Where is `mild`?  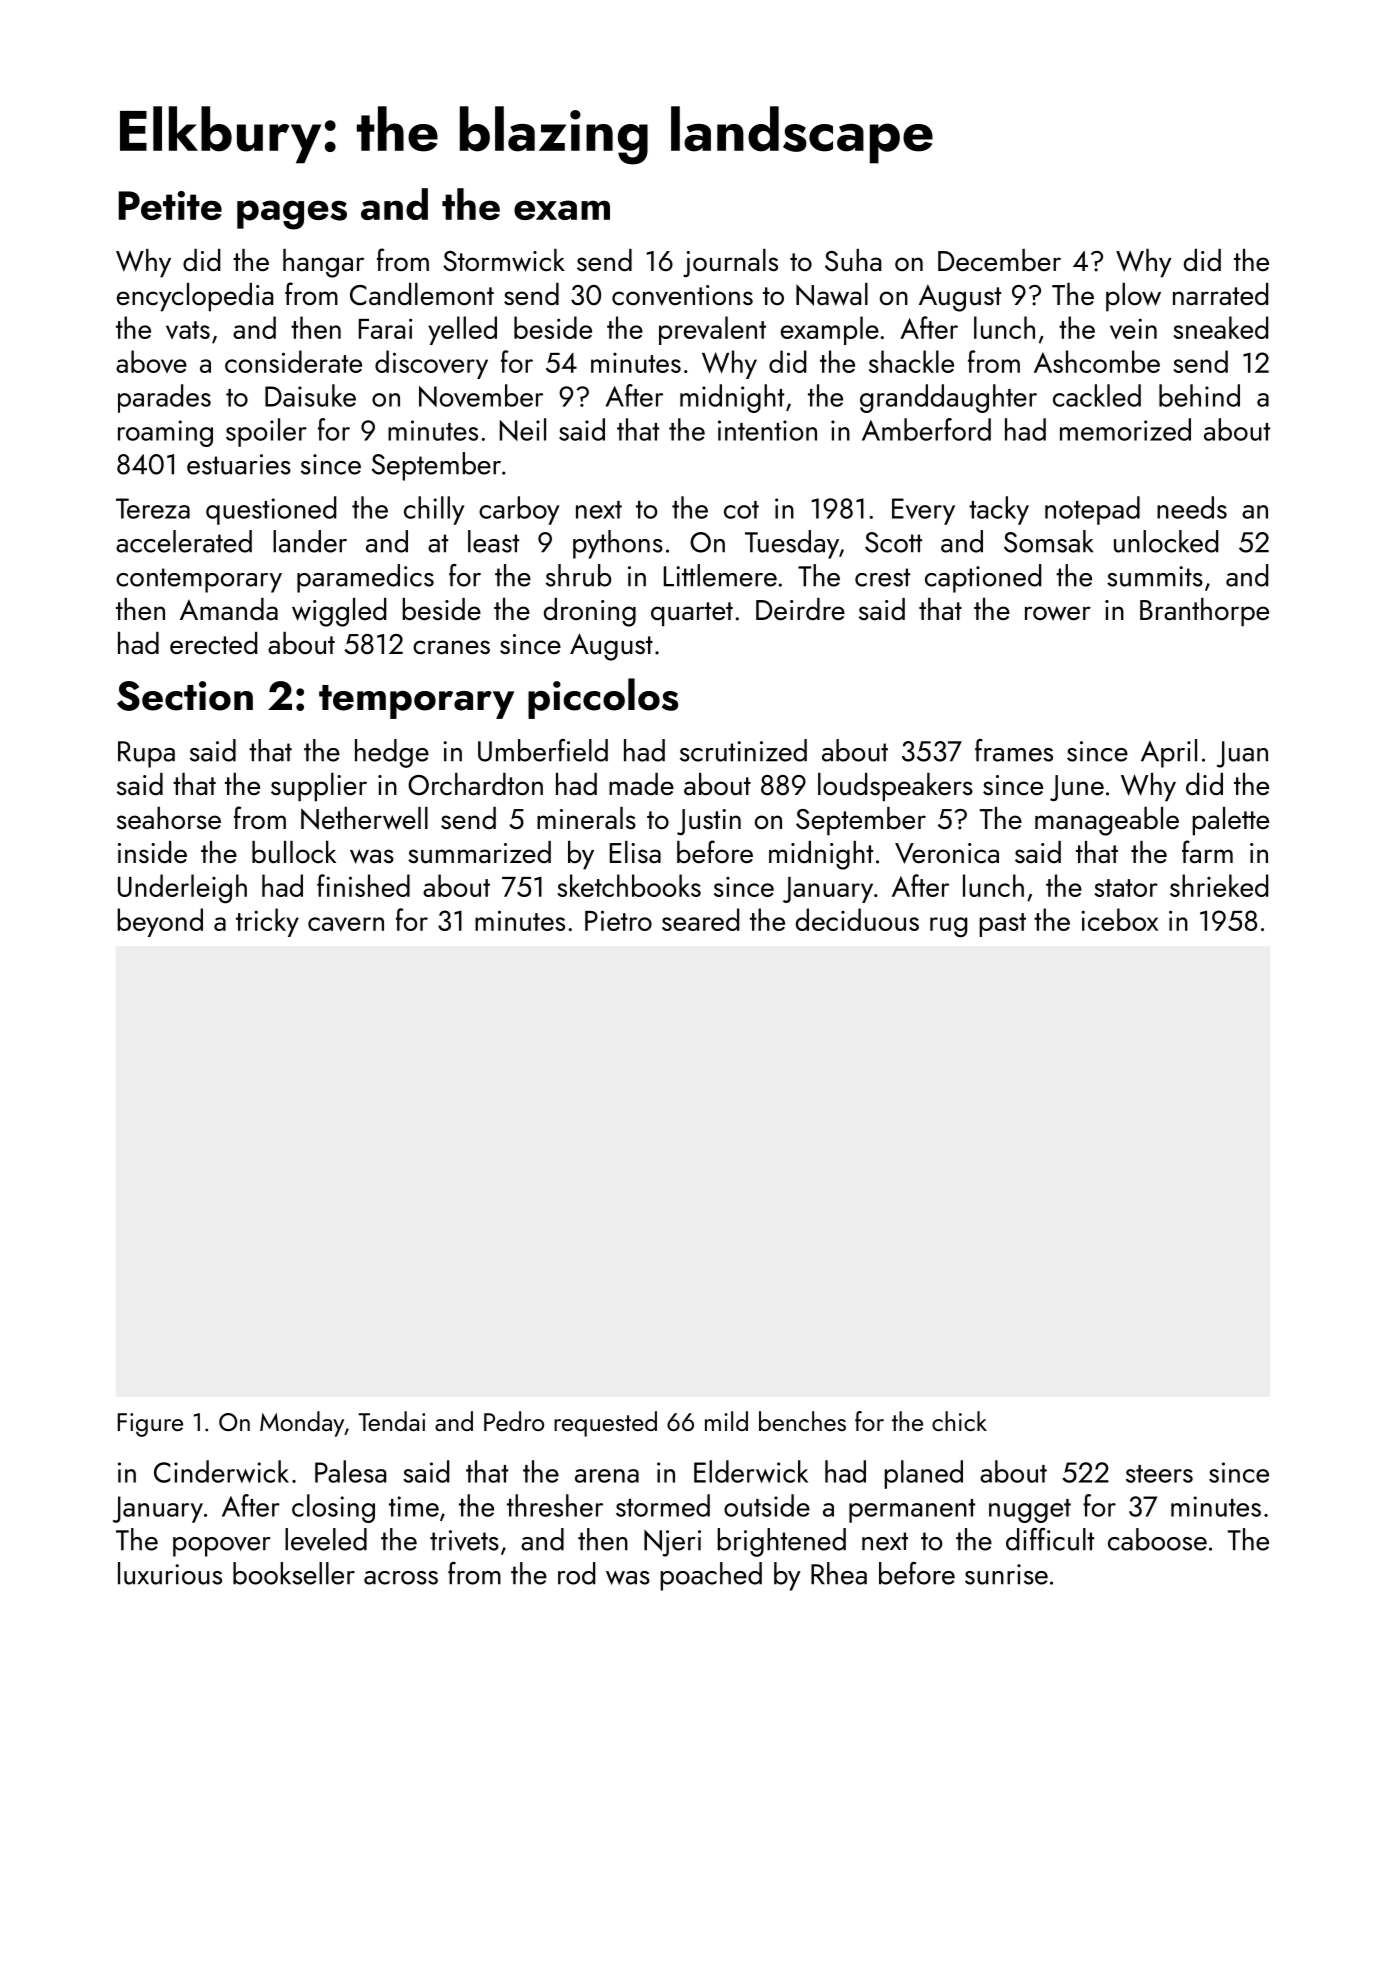 mild is located at coordinates (726, 1421).
